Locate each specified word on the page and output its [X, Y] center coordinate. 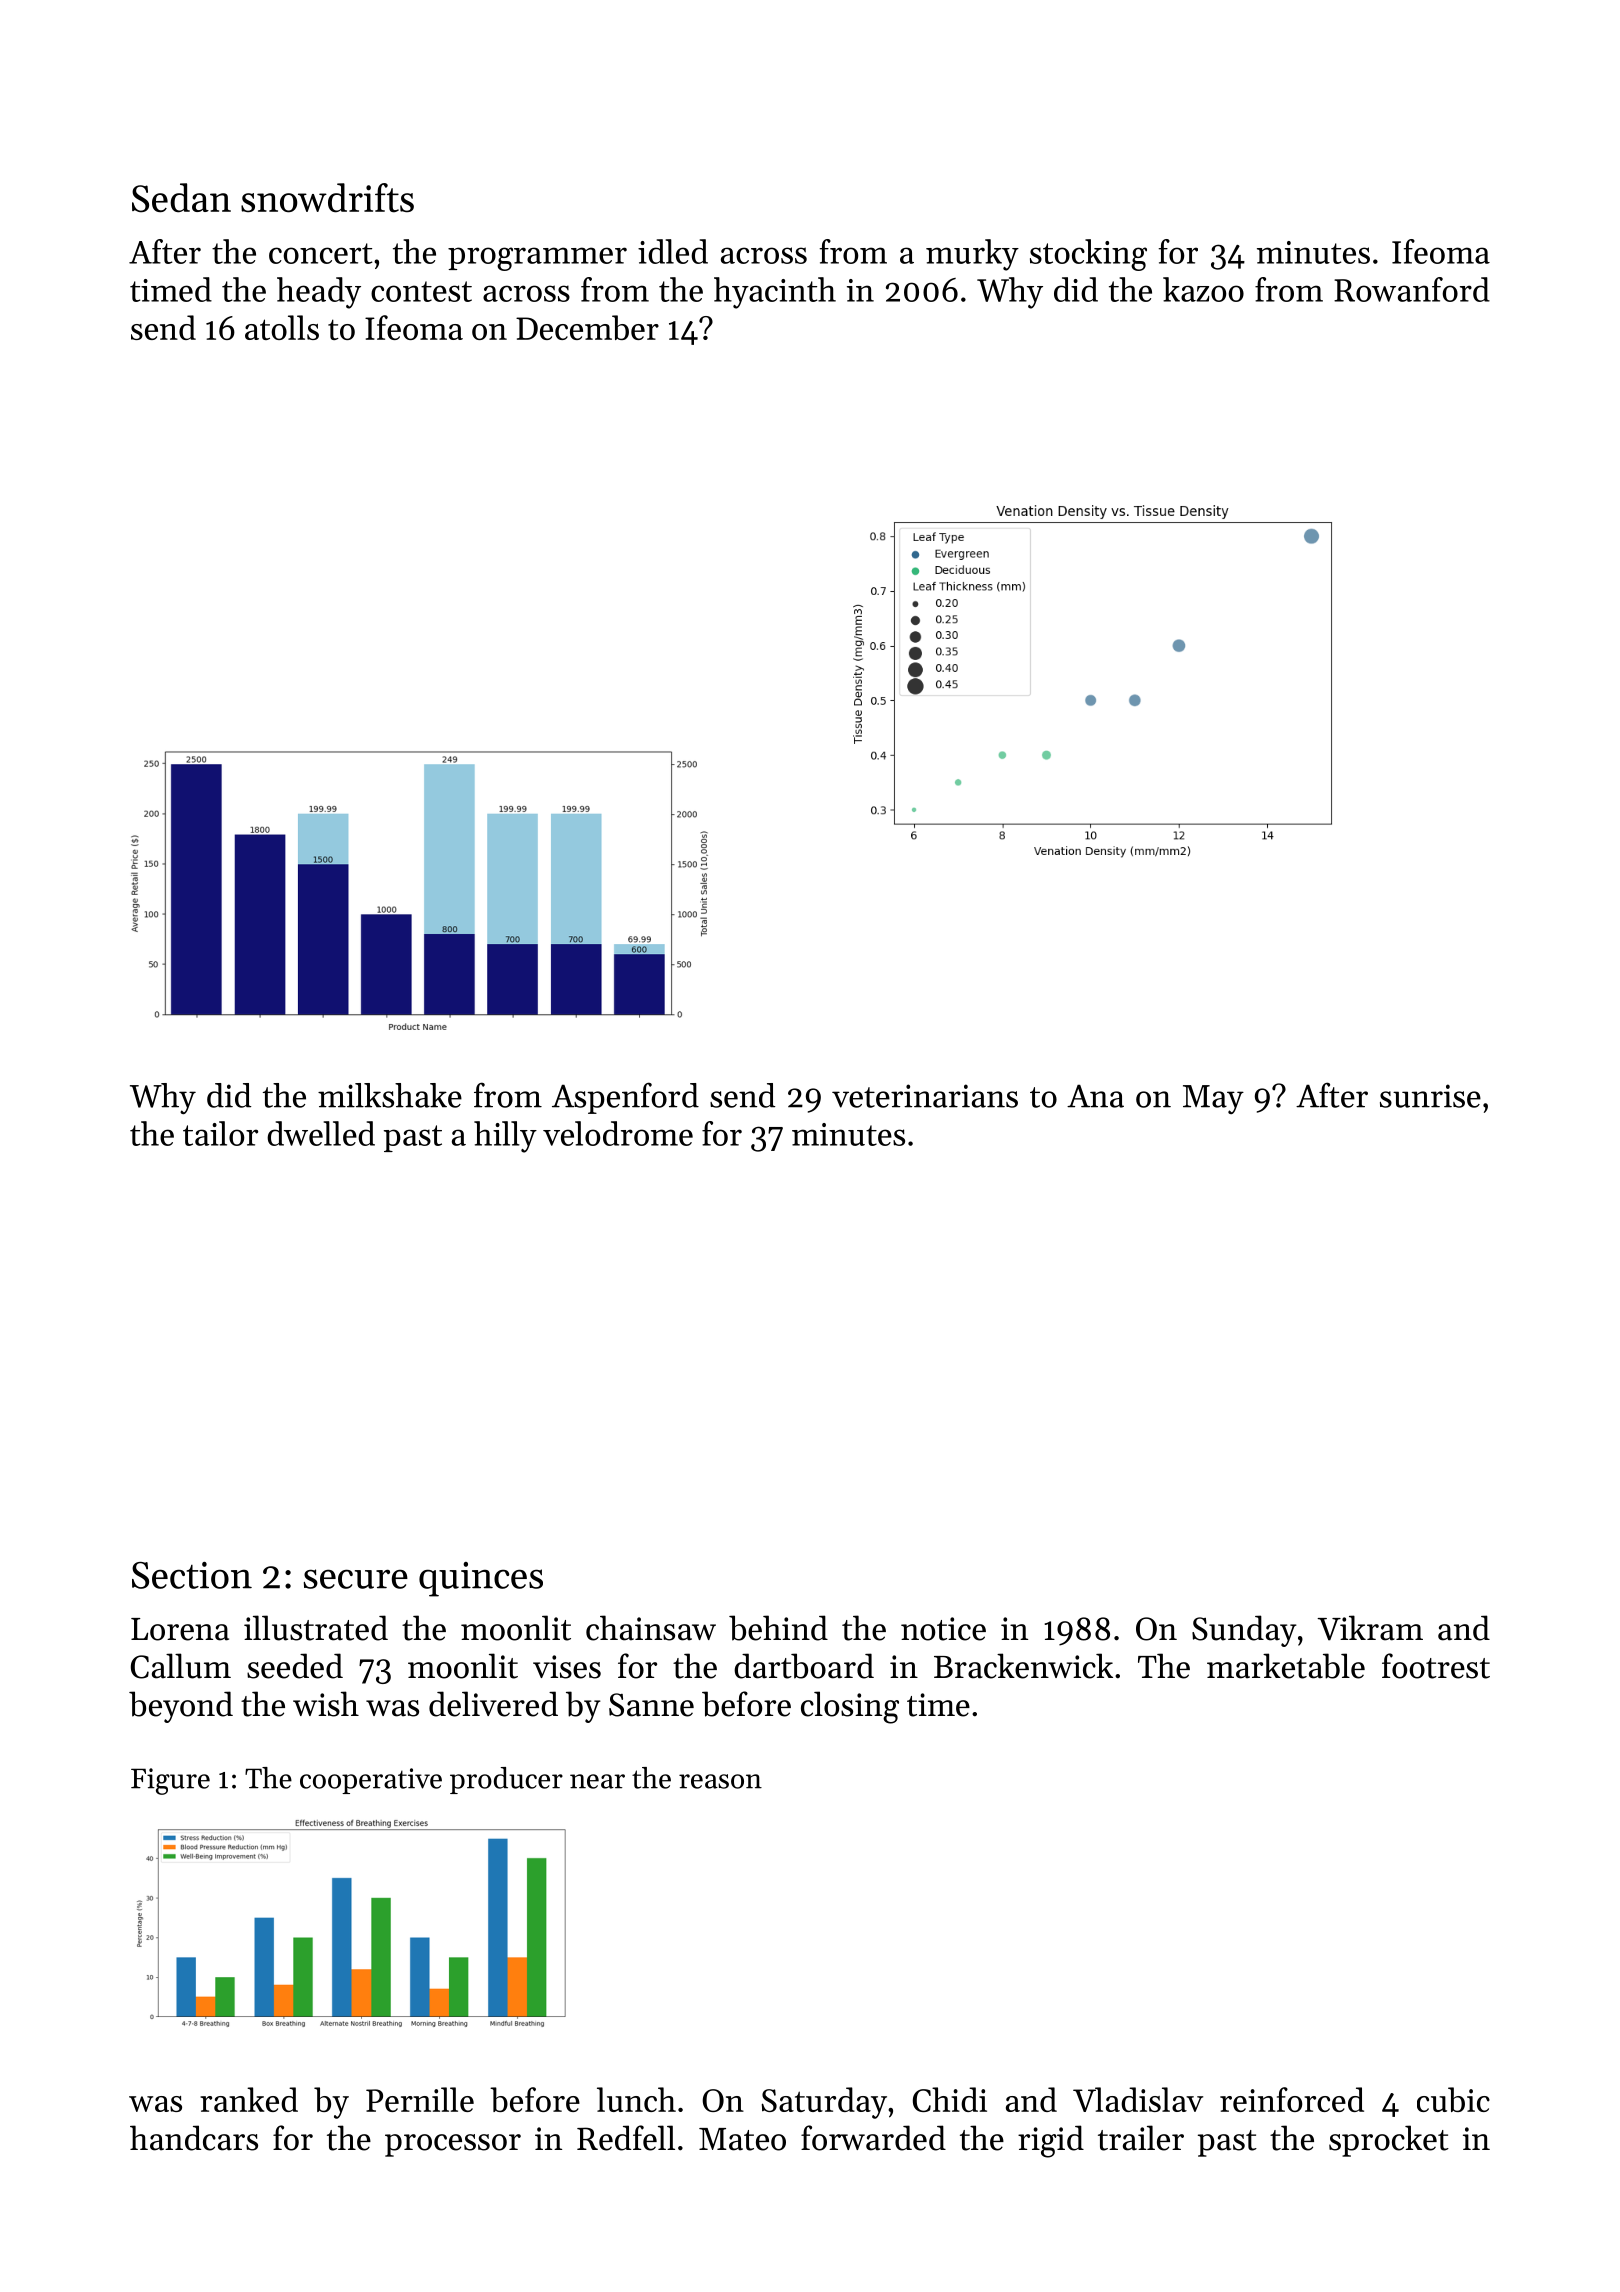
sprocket [1389, 2141]
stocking [1088, 255]
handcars [194, 2138]
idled [673, 251]
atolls [282, 327]
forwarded [873, 2138]
